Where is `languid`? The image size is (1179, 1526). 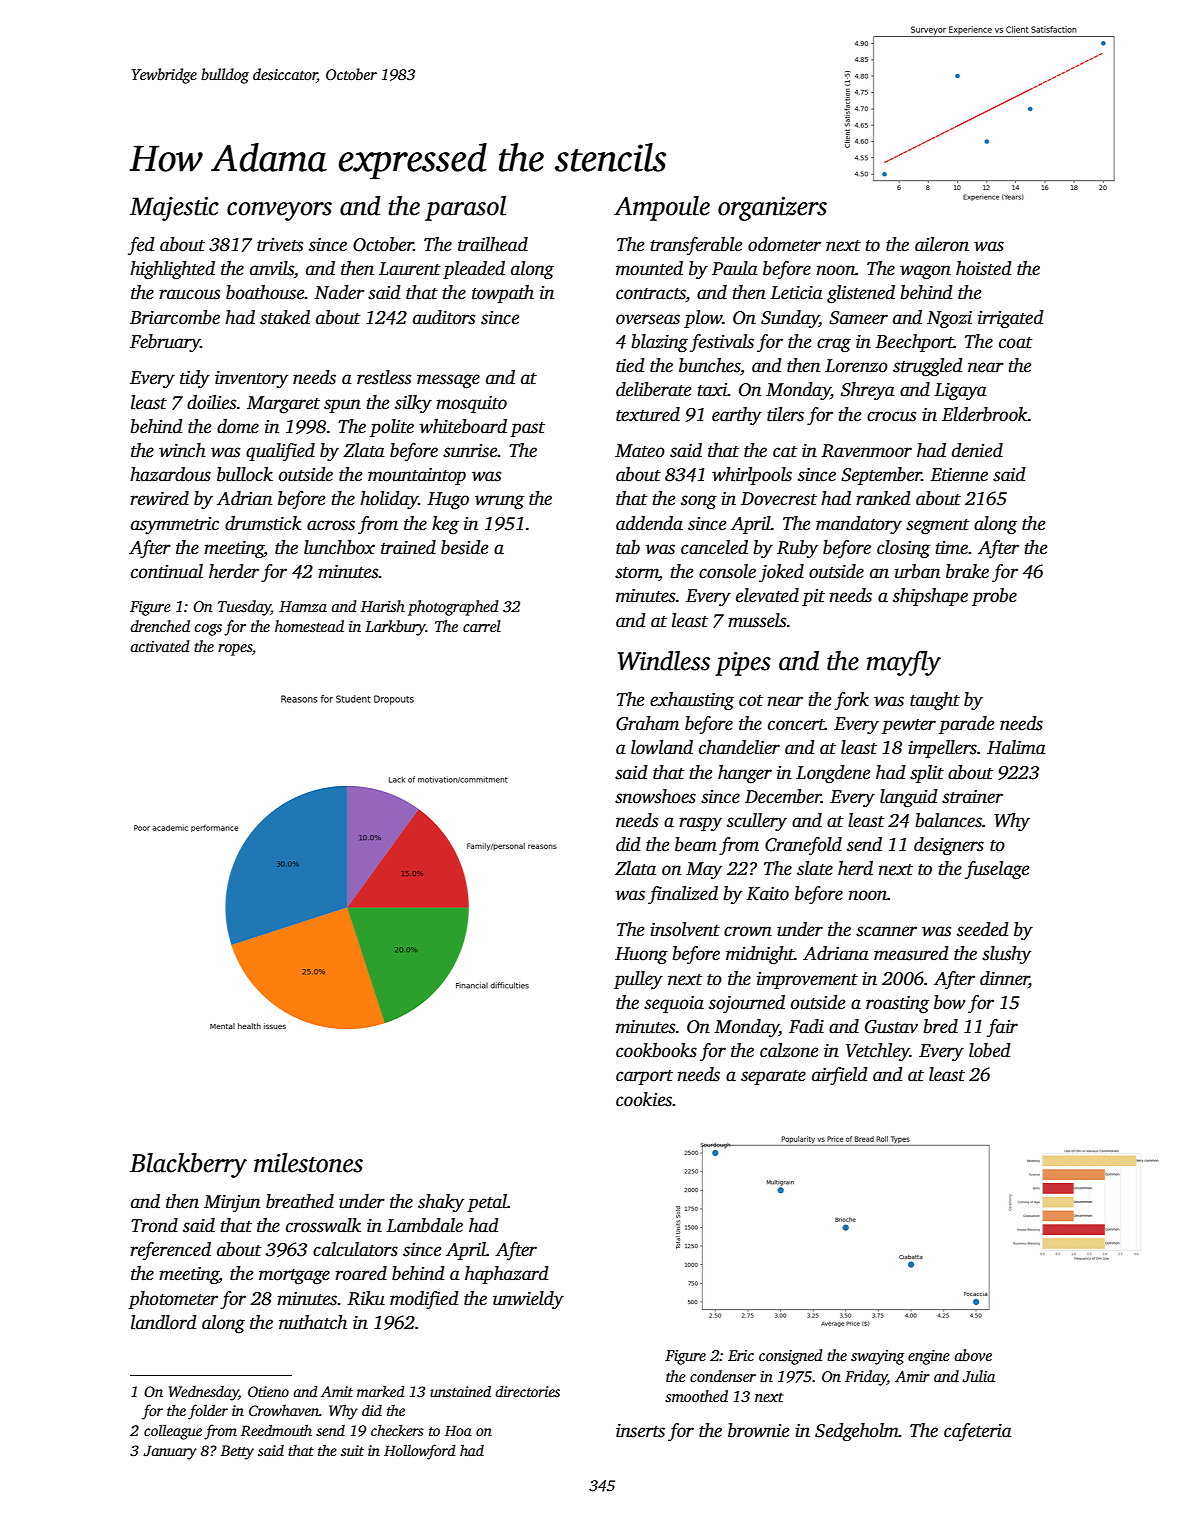 languid is located at coordinates (909, 798).
